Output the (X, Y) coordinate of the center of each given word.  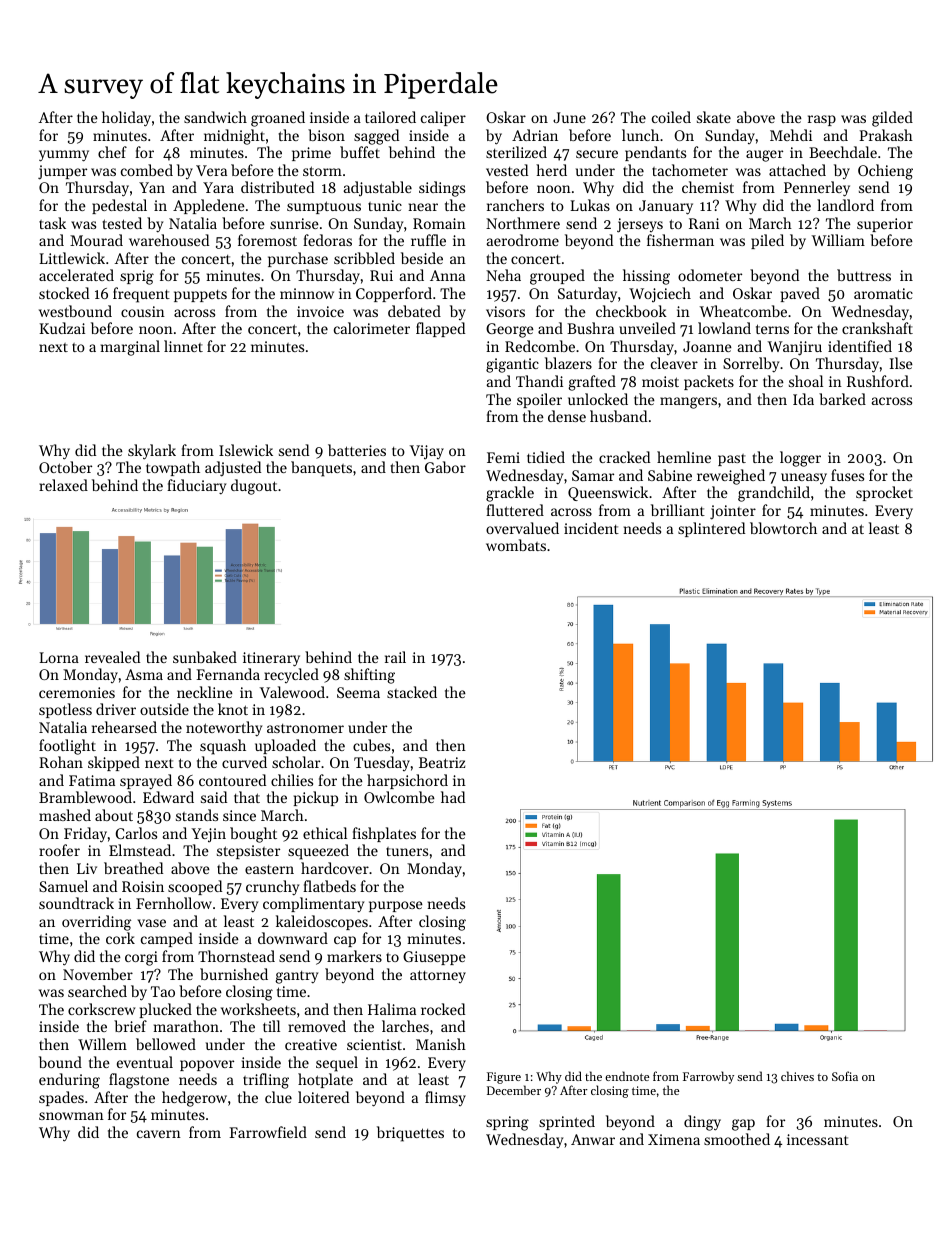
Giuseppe (434, 958)
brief (130, 1026)
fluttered (515, 510)
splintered (711, 529)
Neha (503, 275)
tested (122, 223)
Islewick (246, 450)
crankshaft (877, 328)
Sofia (845, 1076)
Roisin (143, 886)
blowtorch (783, 528)
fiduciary (196, 487)
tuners (407, 851)
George (510, 330)
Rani (704, 223)
